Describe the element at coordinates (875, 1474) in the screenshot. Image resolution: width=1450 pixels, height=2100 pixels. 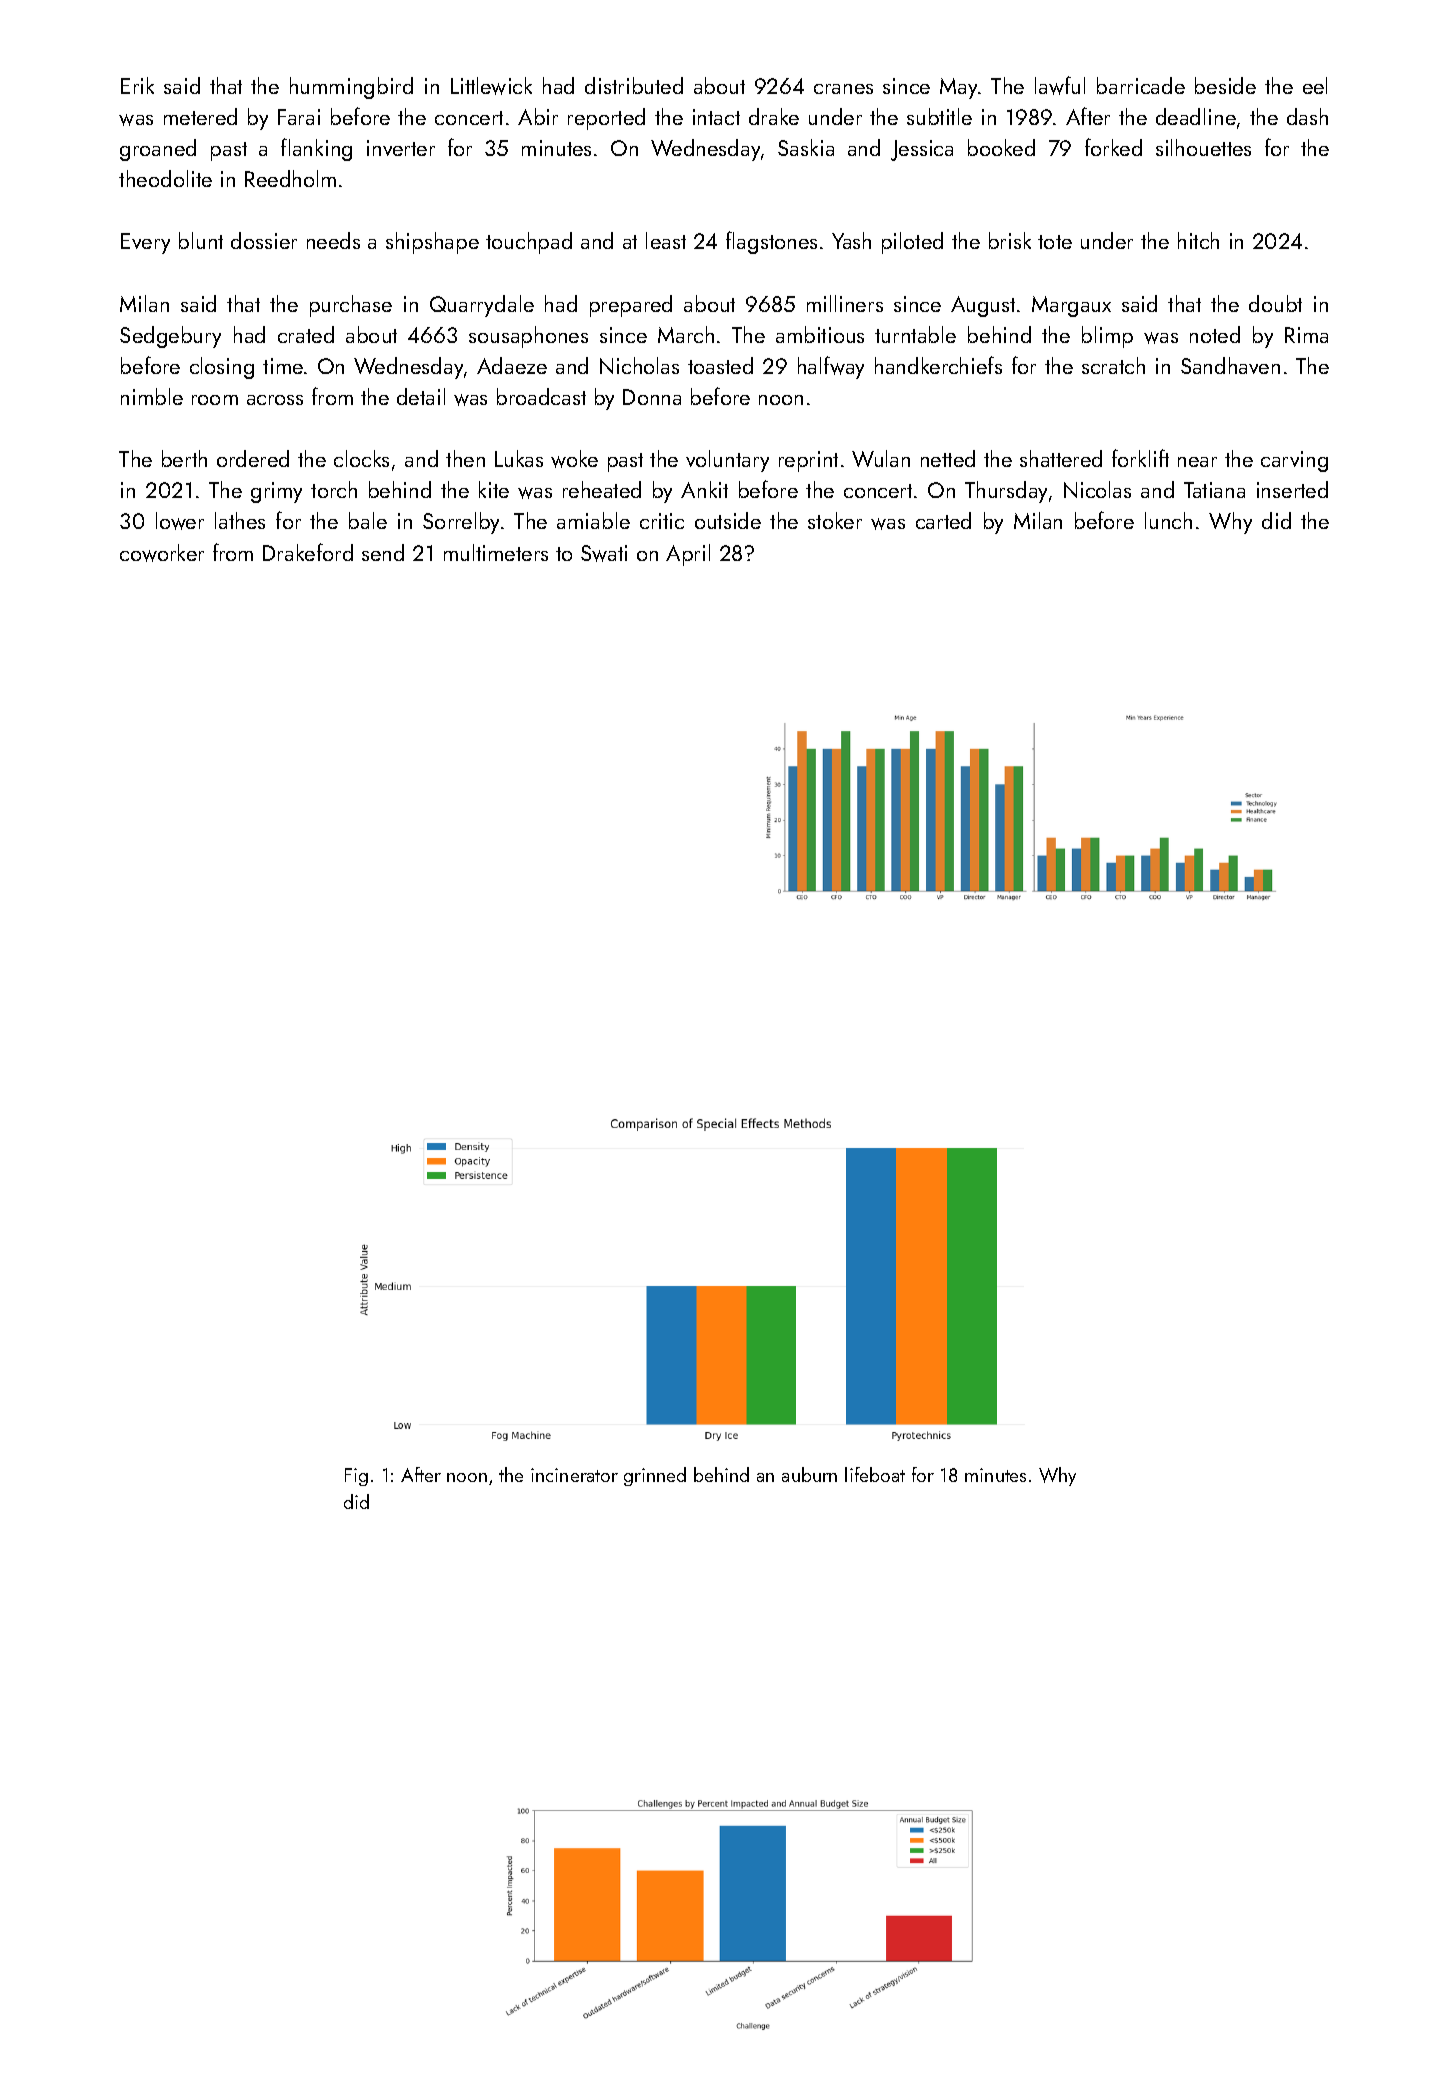
I see `lifeboat` at that location.
